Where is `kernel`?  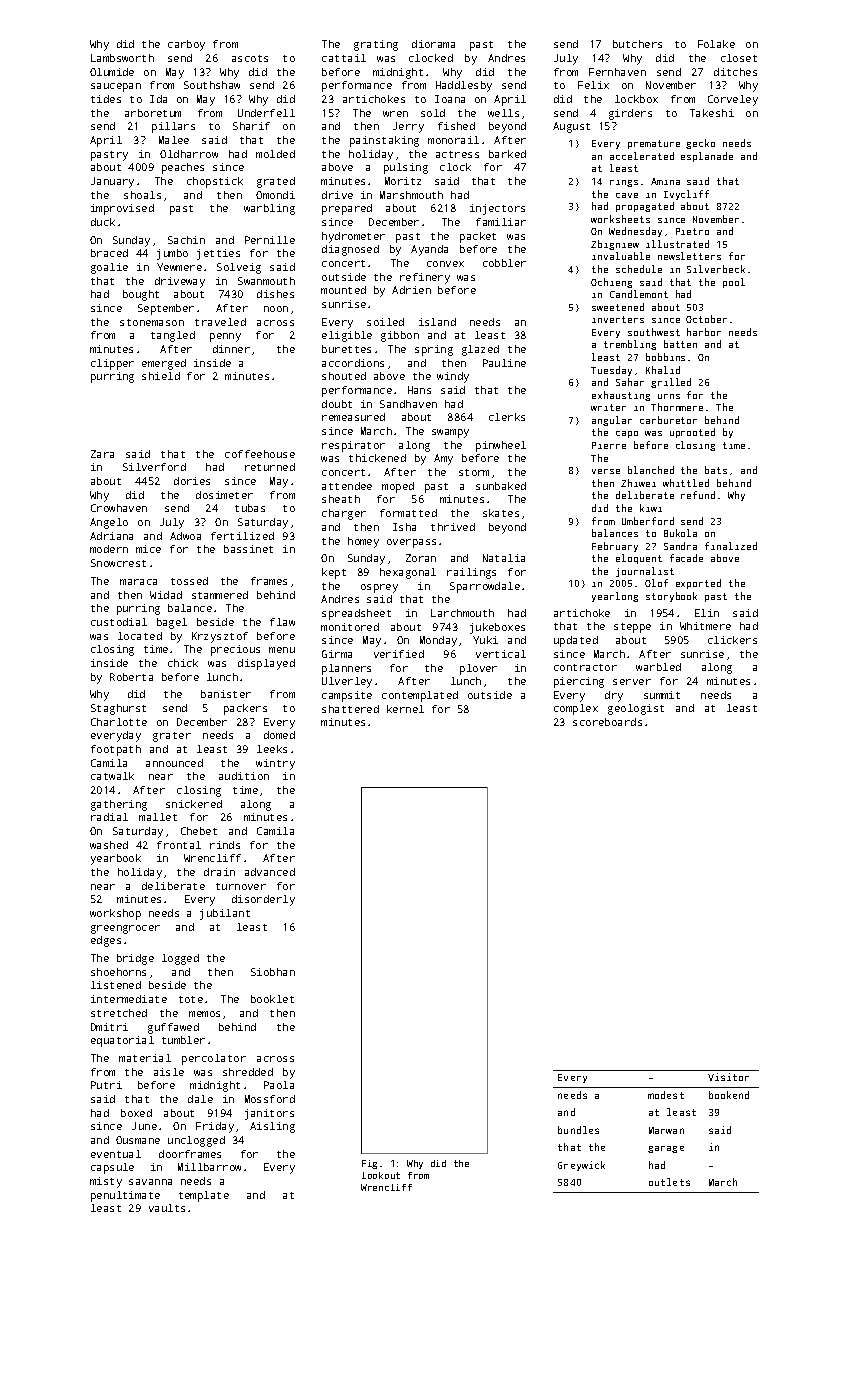 kernel is located at coordinates (405, 709).
